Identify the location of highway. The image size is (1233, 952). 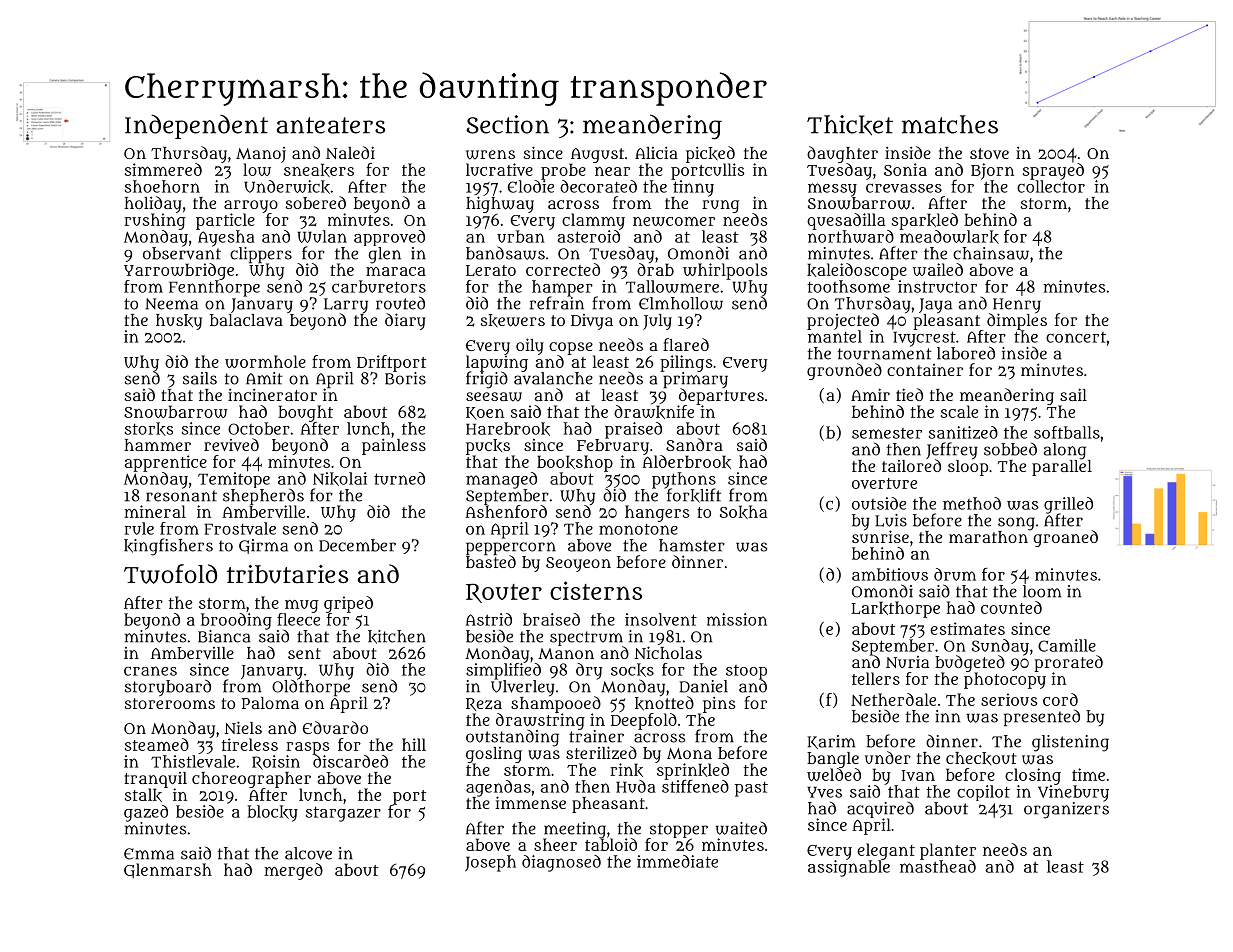
(500, 204).
